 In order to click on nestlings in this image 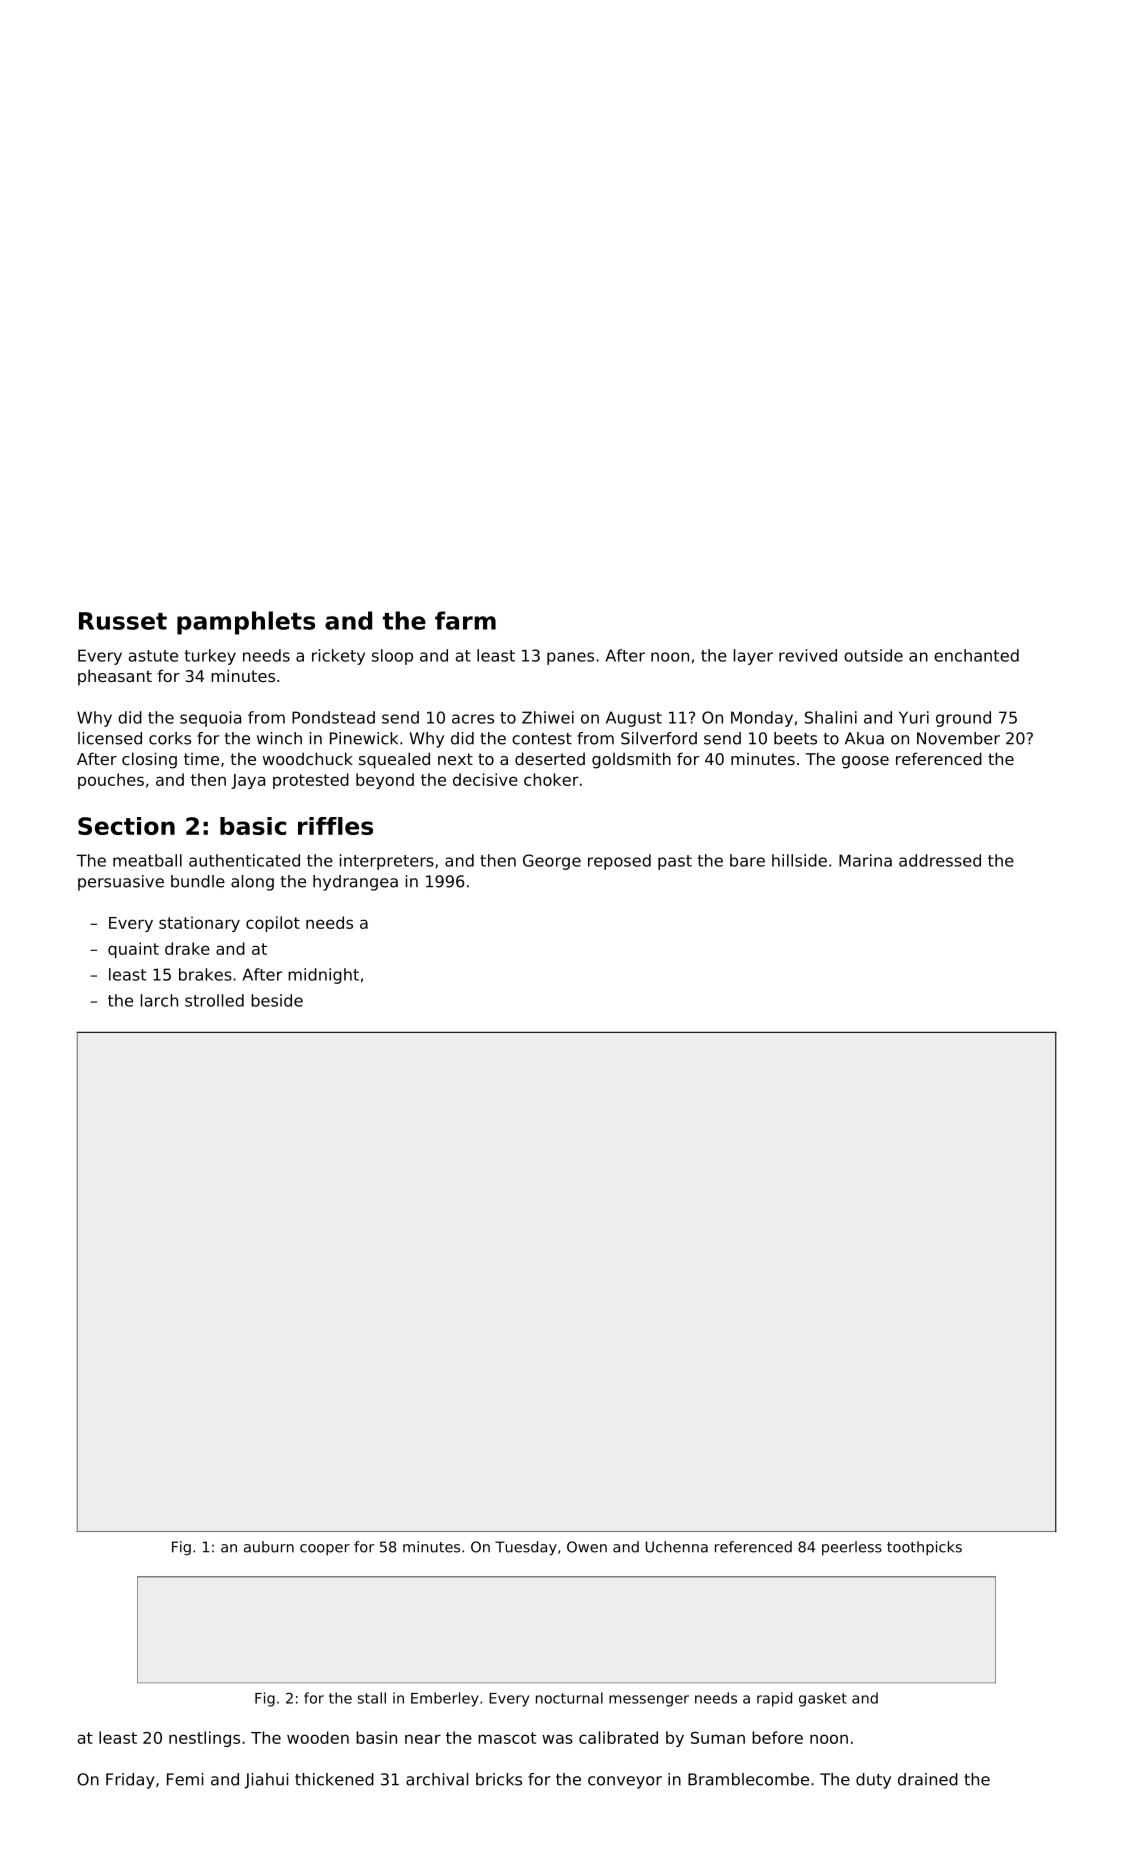, I will do `click(204, 1739)`.
